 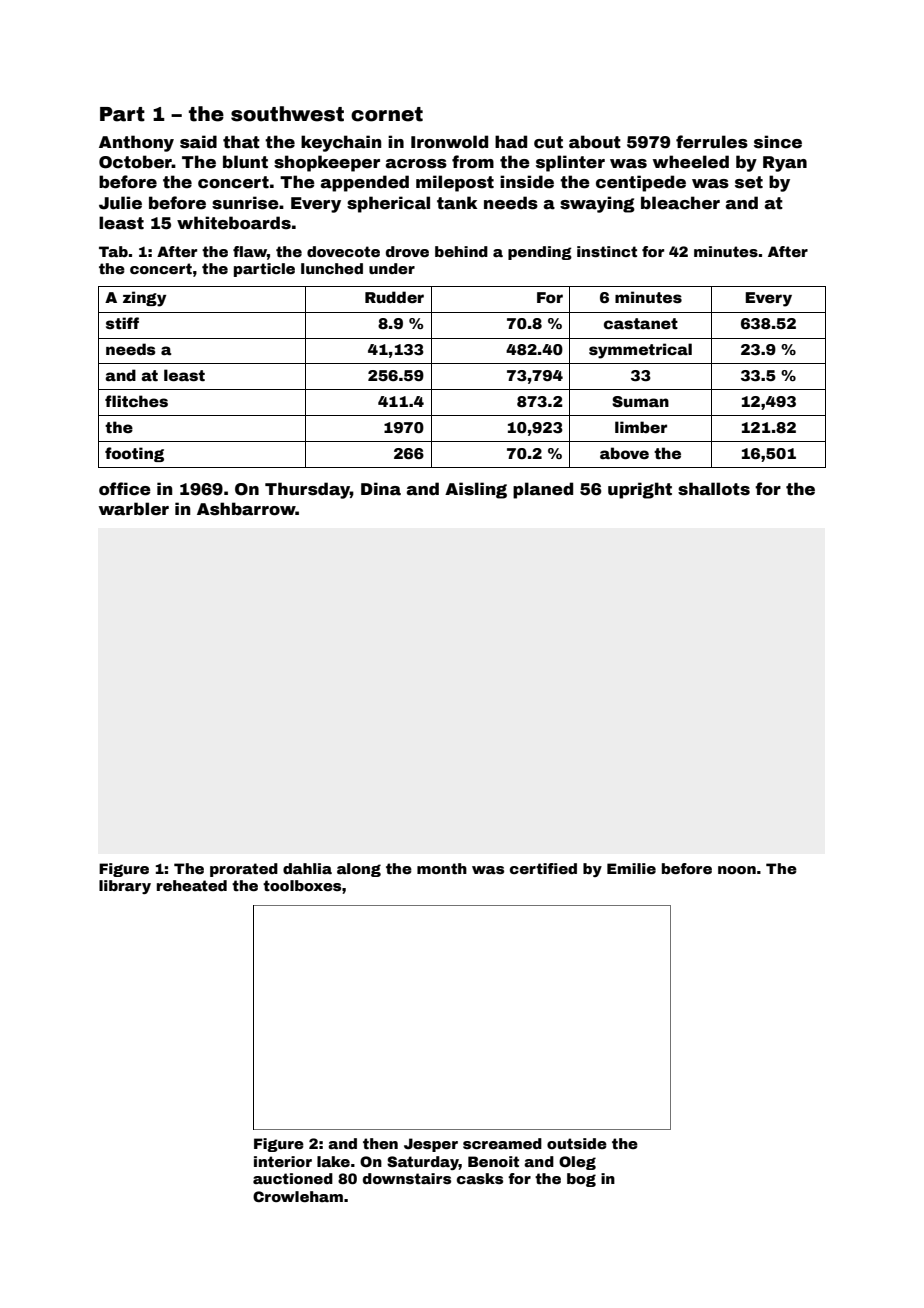 I want to click on along, so click(x=359, y=870).
